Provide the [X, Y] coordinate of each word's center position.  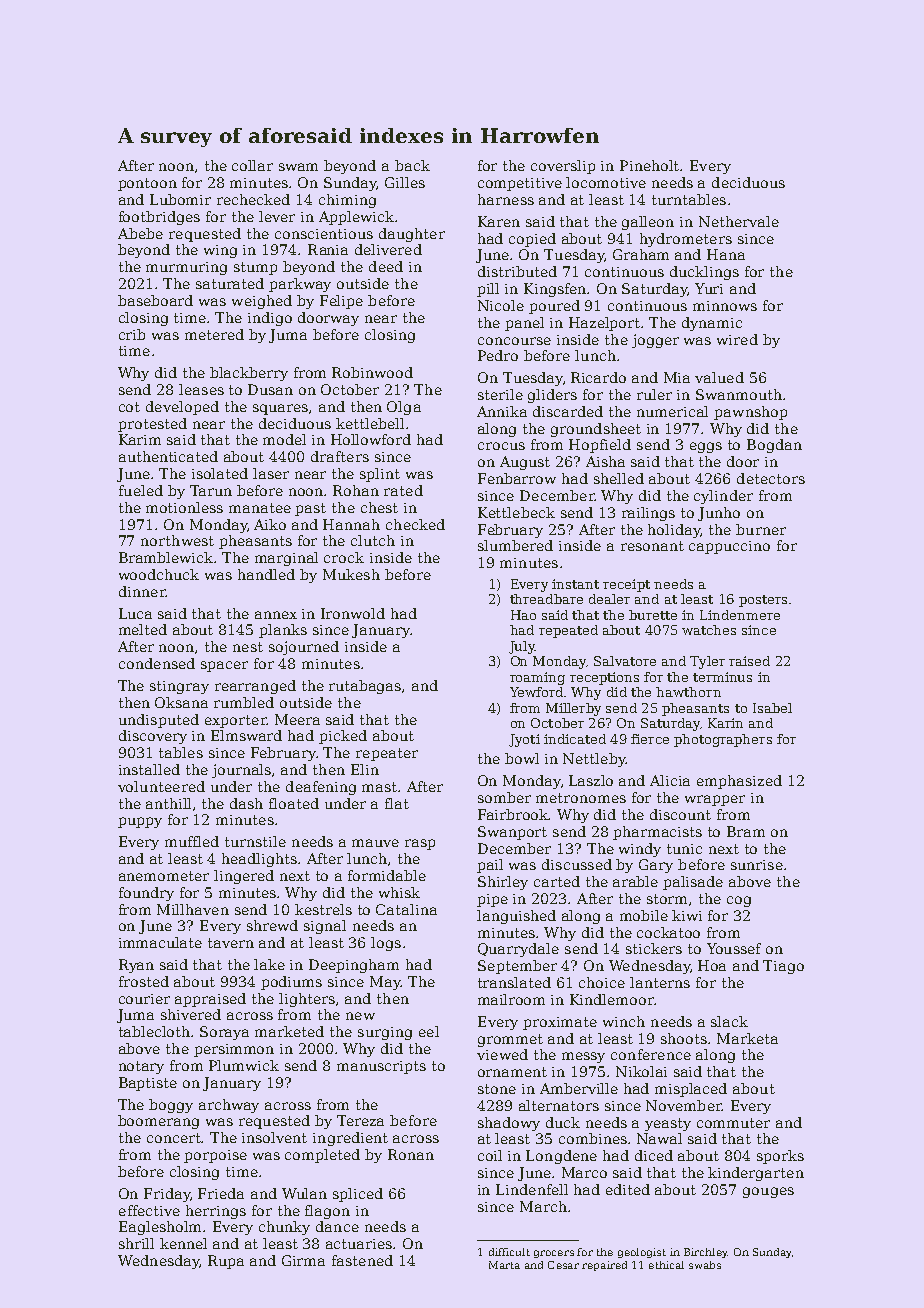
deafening [321, 788]
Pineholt [649, 165]
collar [252, 165]
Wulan [304, 1193]
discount [680, 814]
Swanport [512, 833]
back [412, 165]
